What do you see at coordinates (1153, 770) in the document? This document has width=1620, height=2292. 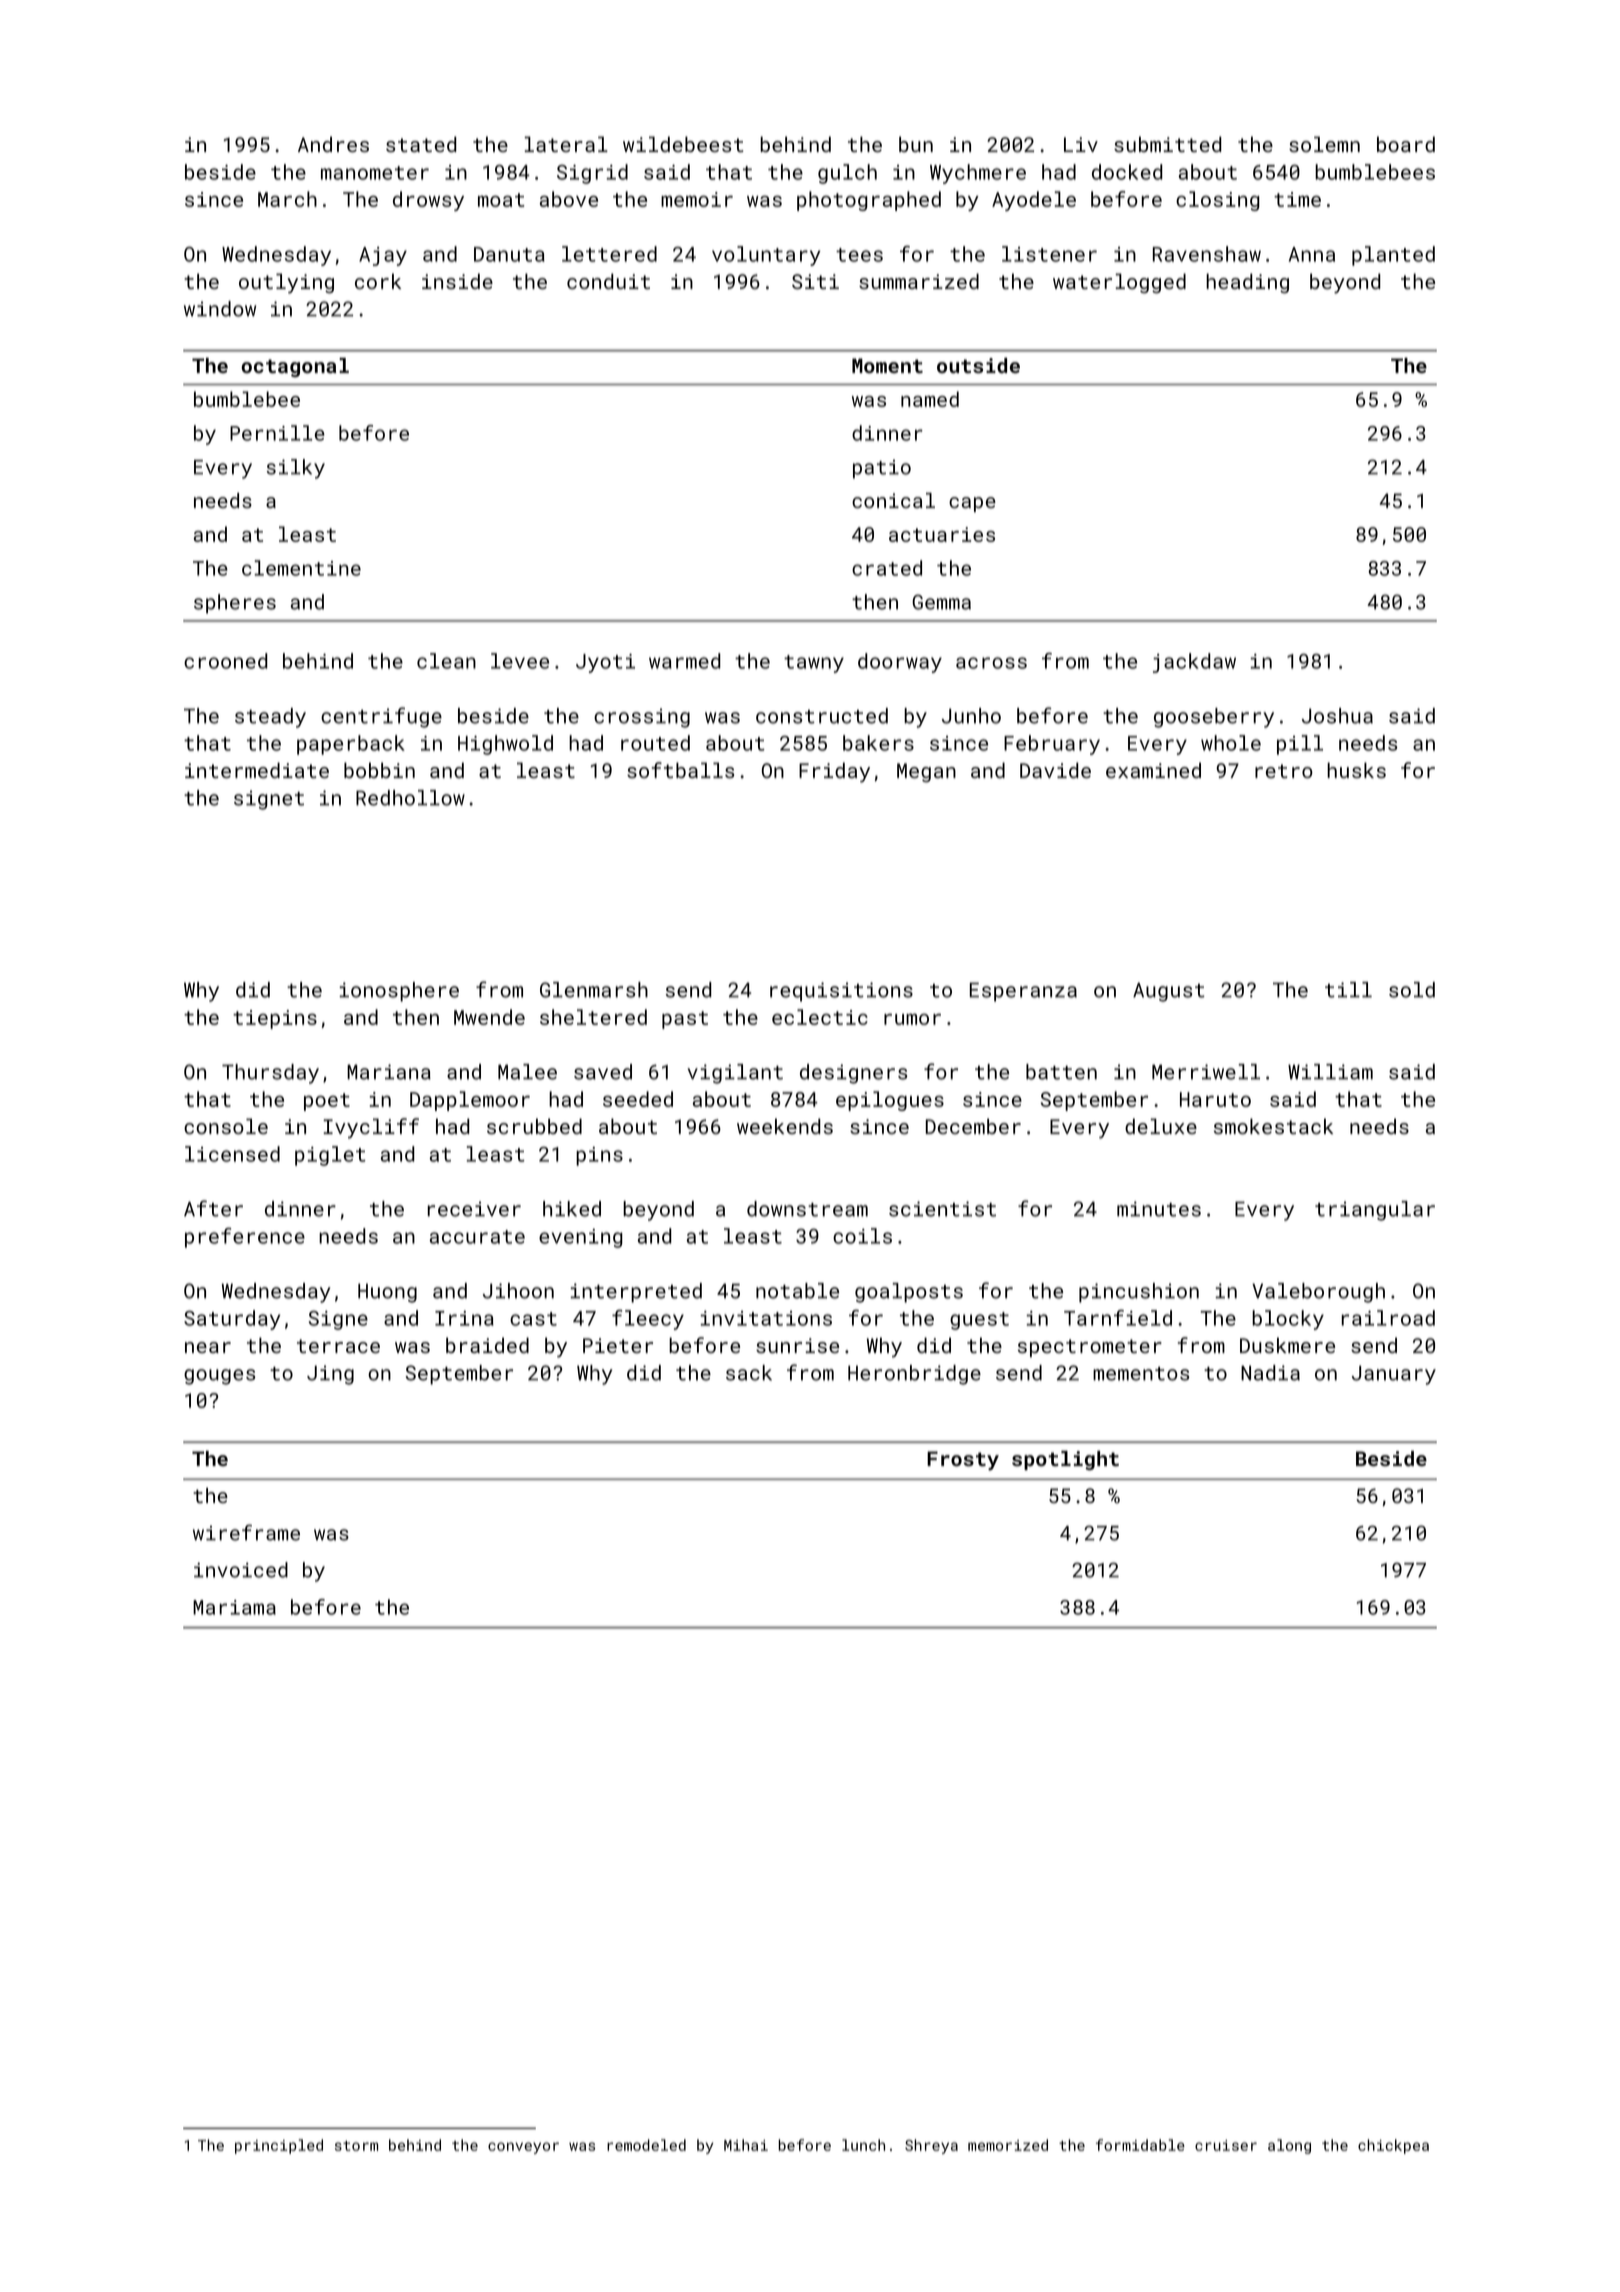 I see `examined` at bounding box center [1153, 770].
